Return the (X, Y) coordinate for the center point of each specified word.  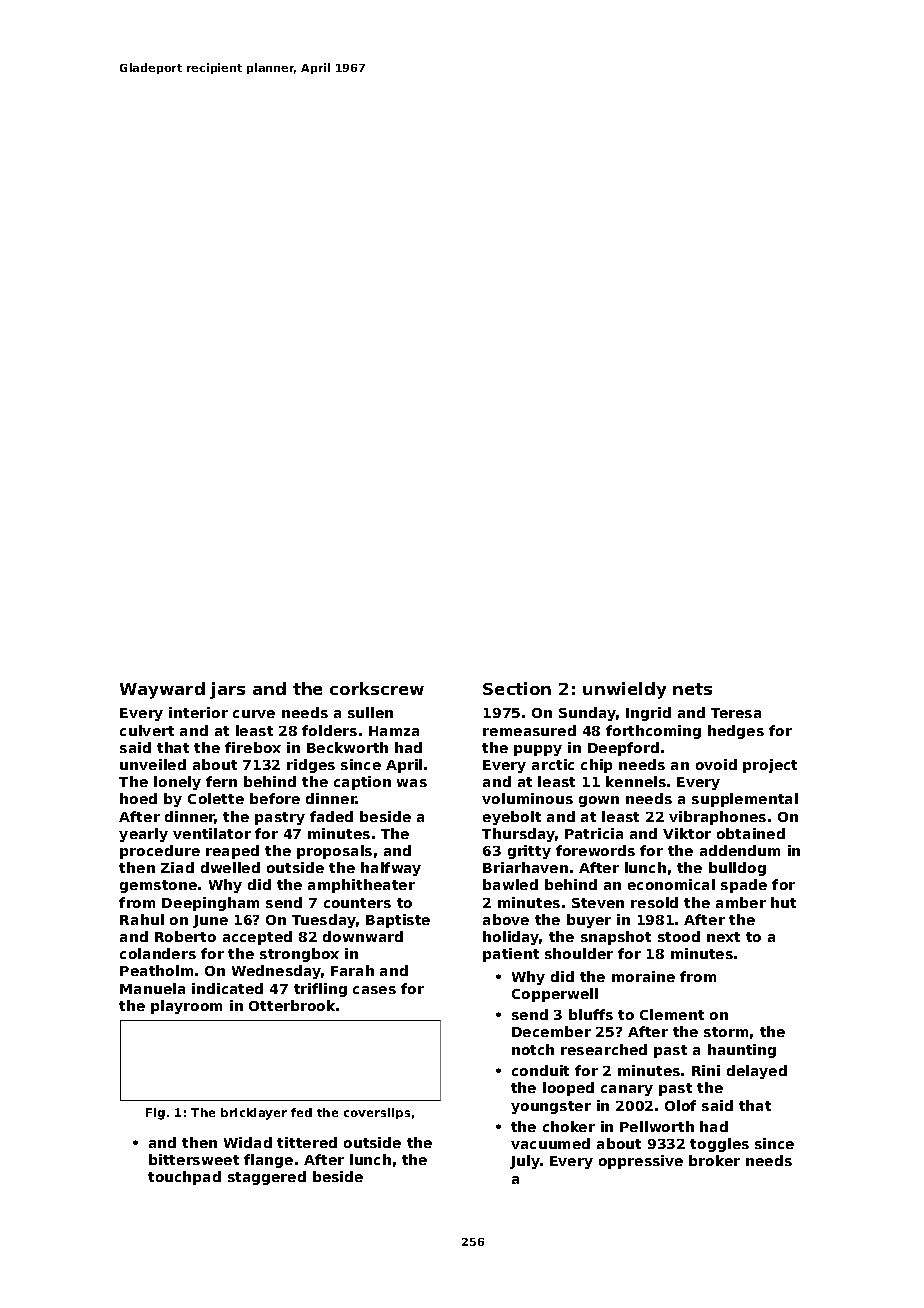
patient (511, 955)
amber (741, 902)
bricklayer (254, 1114)
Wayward (162, 690)
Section (517, 688)
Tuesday (324, 921)
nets (692, 689)
